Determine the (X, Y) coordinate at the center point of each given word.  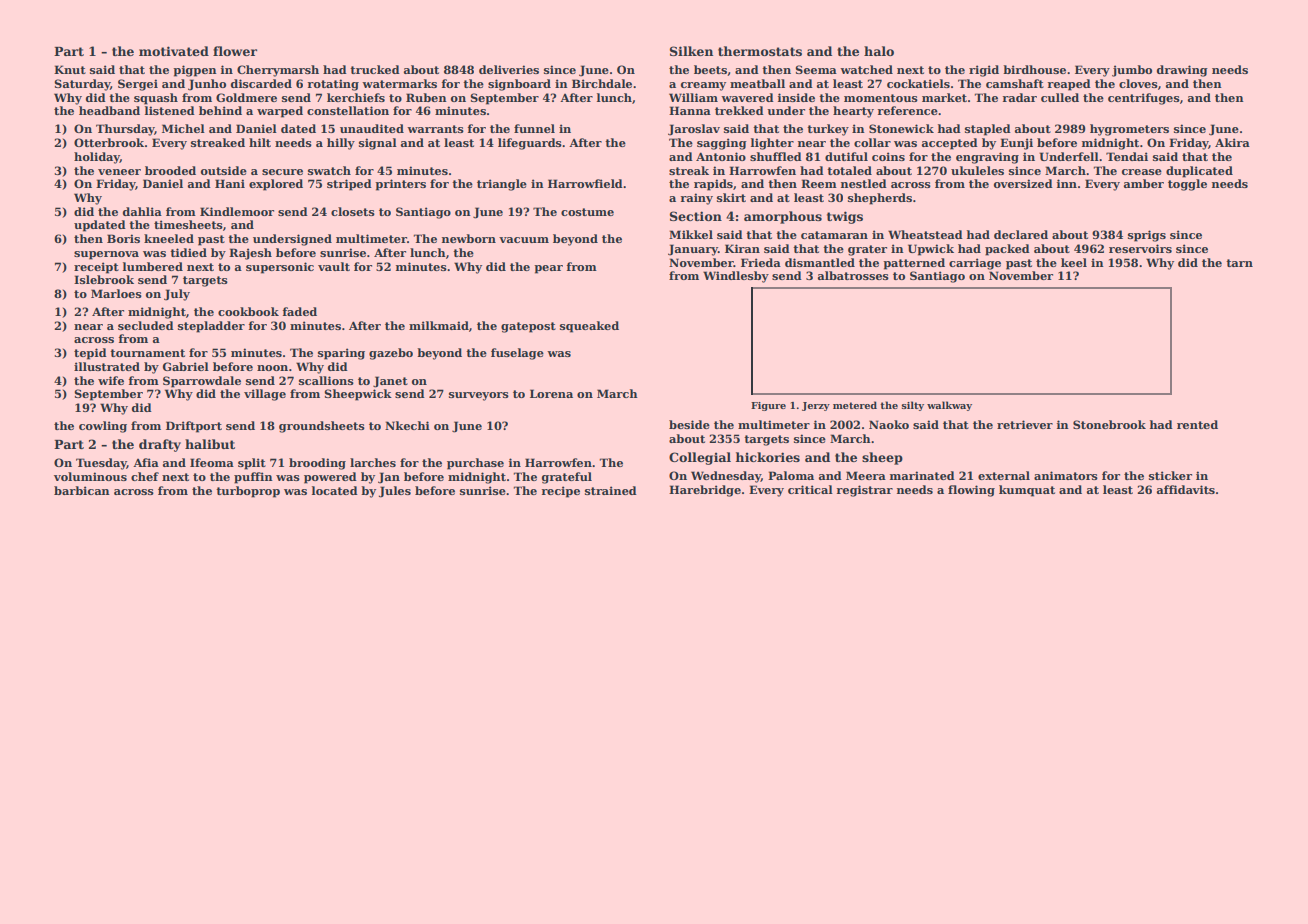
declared (1021, 234)
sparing (341, 354)
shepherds (880, 199)
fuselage (517, 354)
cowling (103, 427)
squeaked (589, 327)
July (177, 295)
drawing (1182, 71)
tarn (1239, 263)
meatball (757, 83)
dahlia (142, 211)
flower (235, 51)
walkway (949, 406)
